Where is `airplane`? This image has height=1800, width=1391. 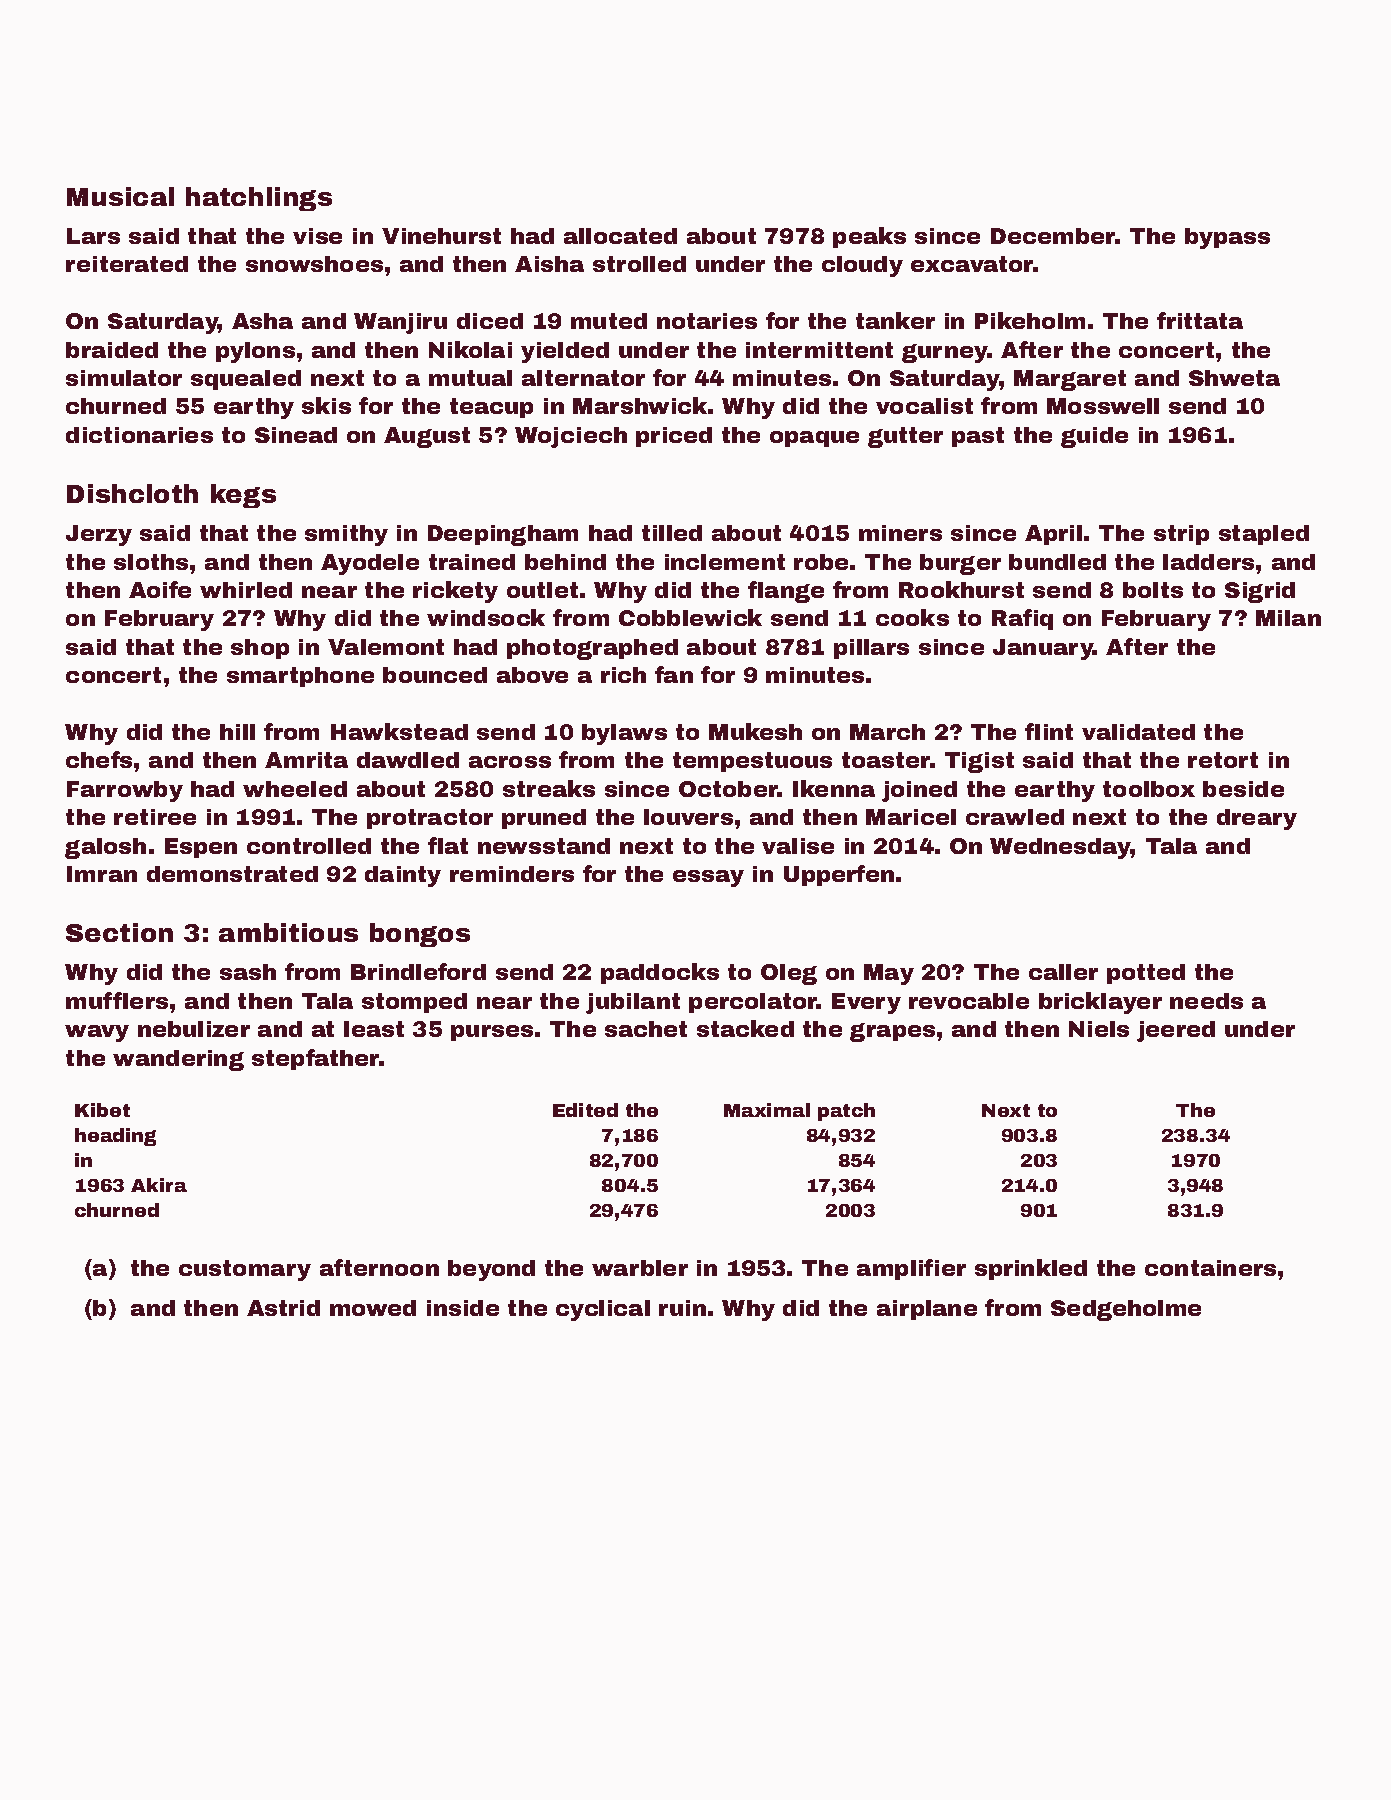
airplane is located at coordinates (927, 1310).
